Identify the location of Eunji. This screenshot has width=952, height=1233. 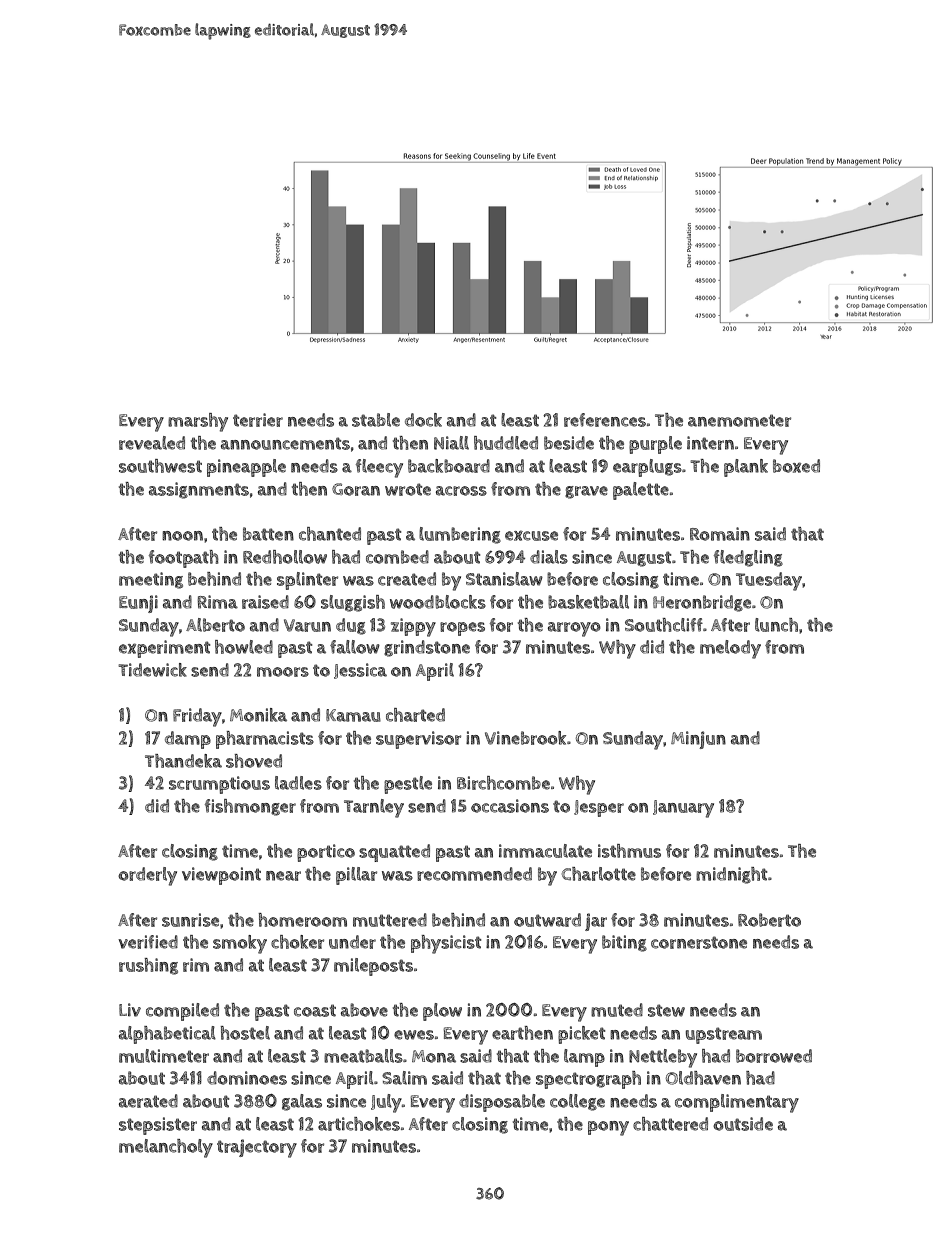
(138, 604).
